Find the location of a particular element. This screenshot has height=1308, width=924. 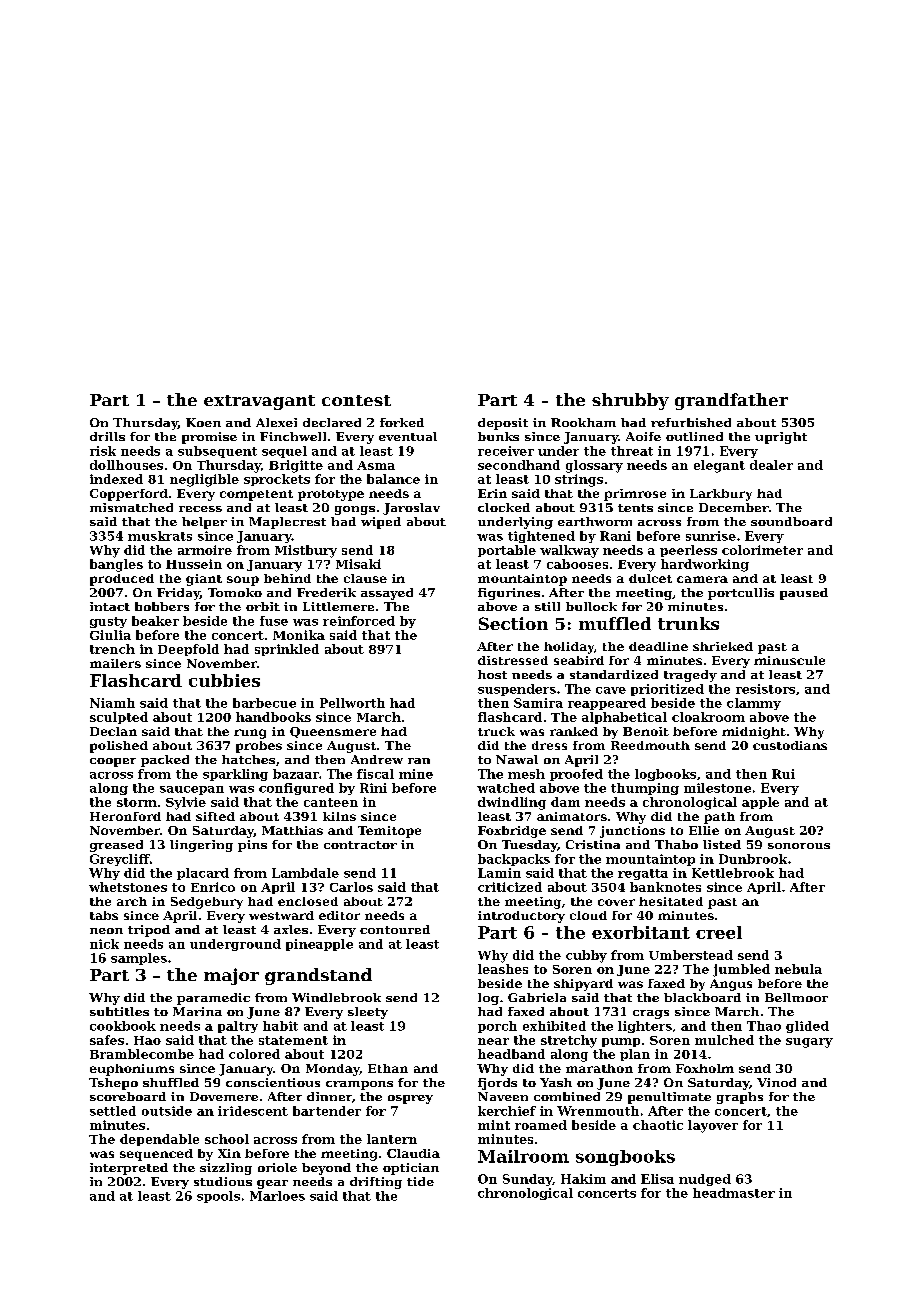

barbecue is located at coordinates (264, 703).
